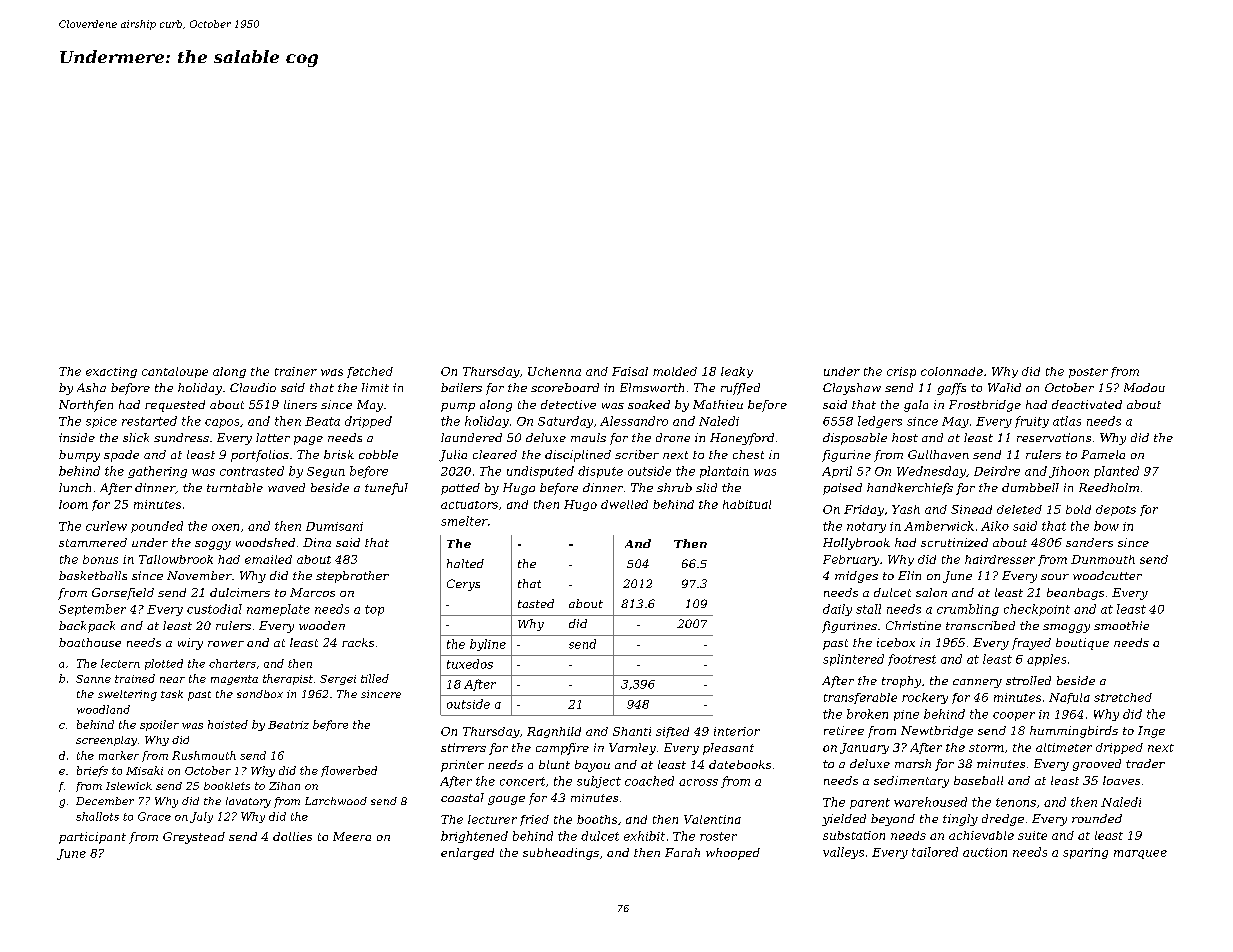 Image resolution: width=1233 pixels, height=952 pixels. Describe the element at coordinates (204, 755) in the document. I see `Rushmouth` at that location.
